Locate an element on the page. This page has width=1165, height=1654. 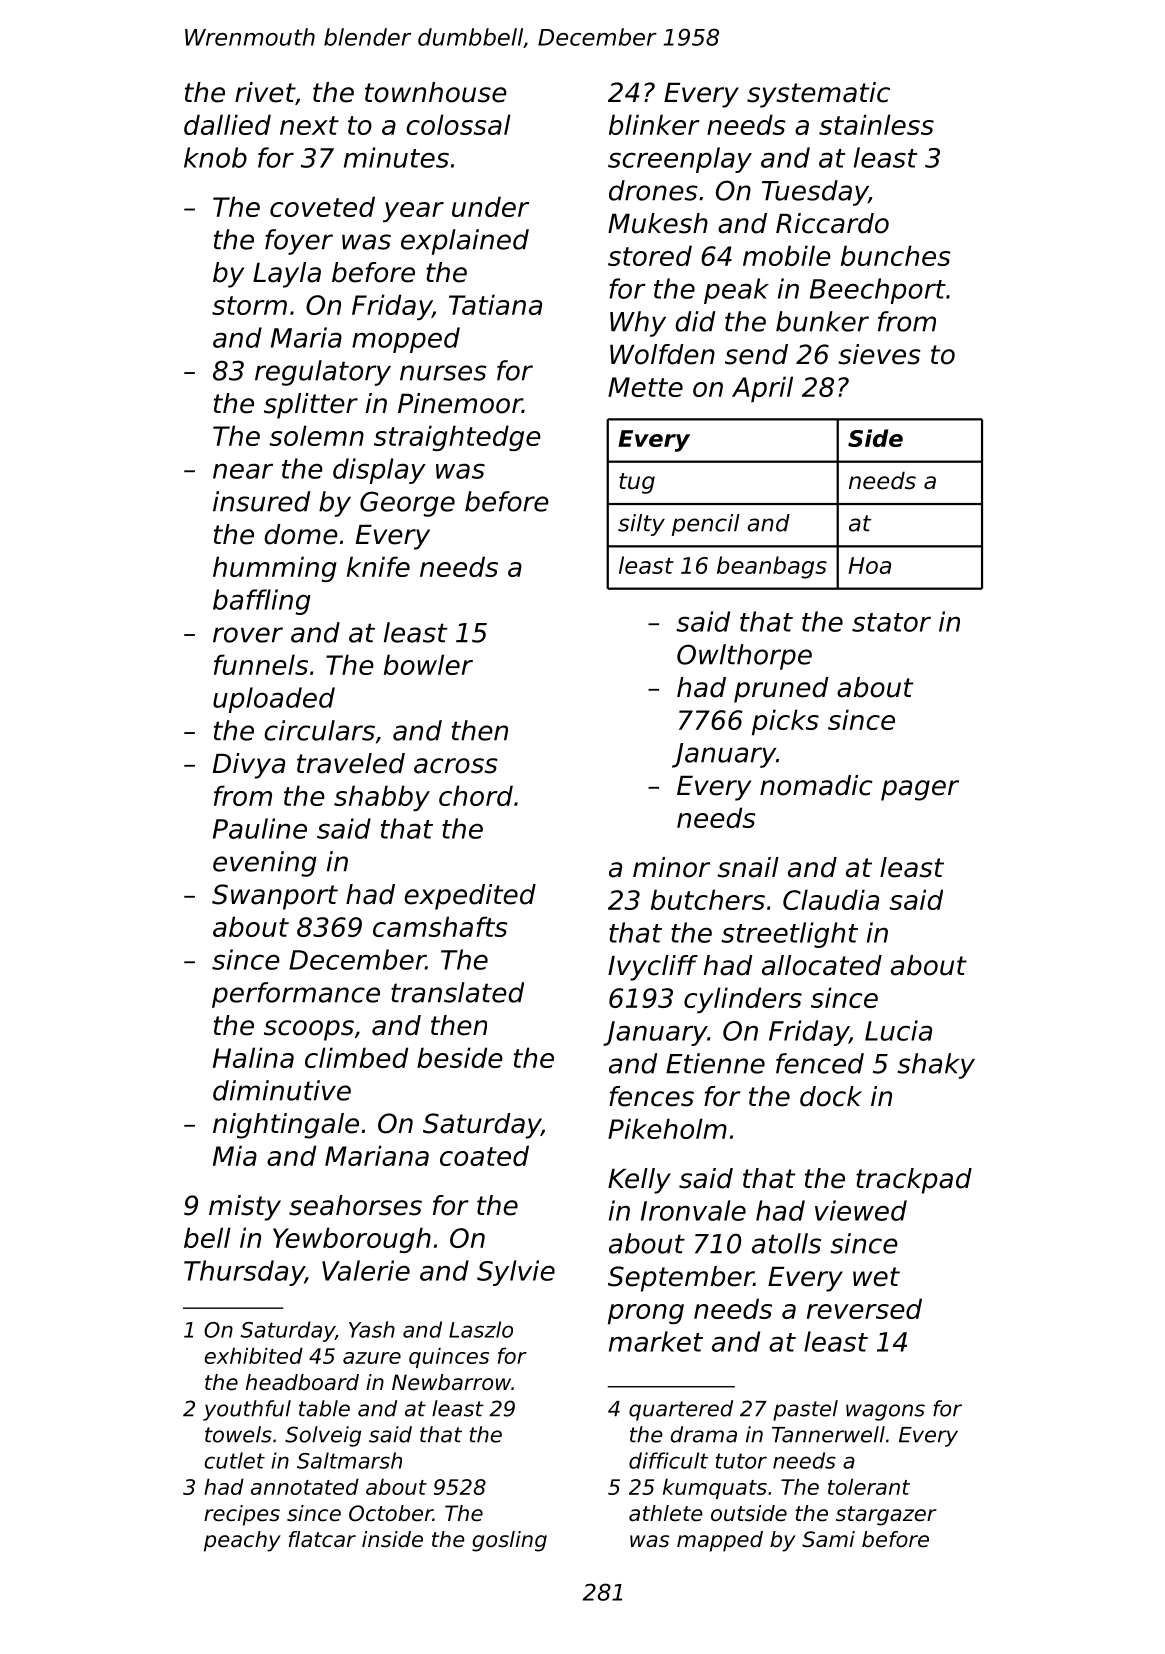
Claudia is located at coordinates (831, 899).
